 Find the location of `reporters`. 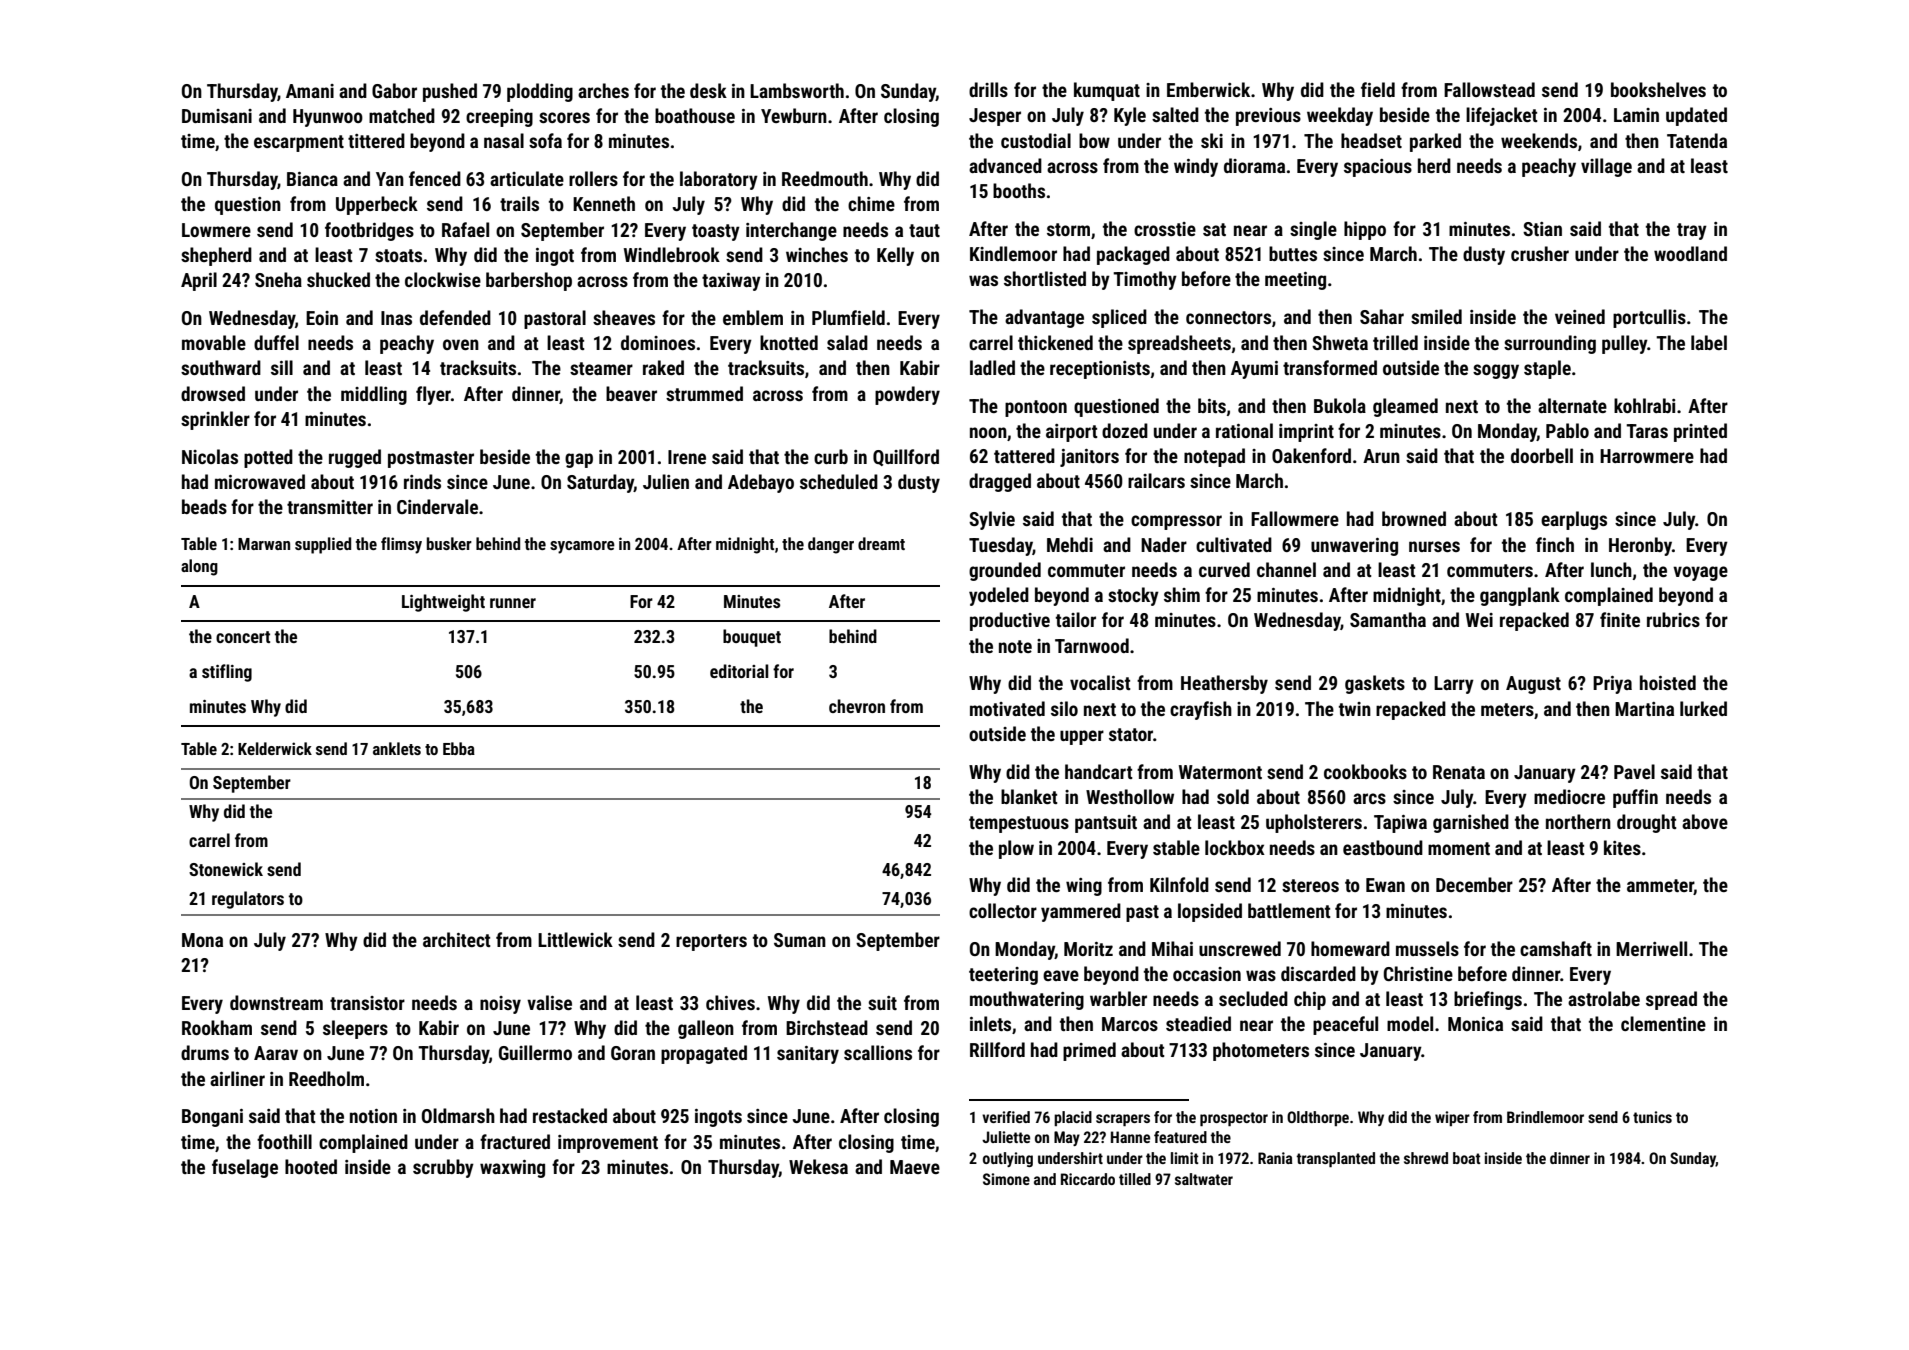

reporters is located at coordinates (711, 942).
